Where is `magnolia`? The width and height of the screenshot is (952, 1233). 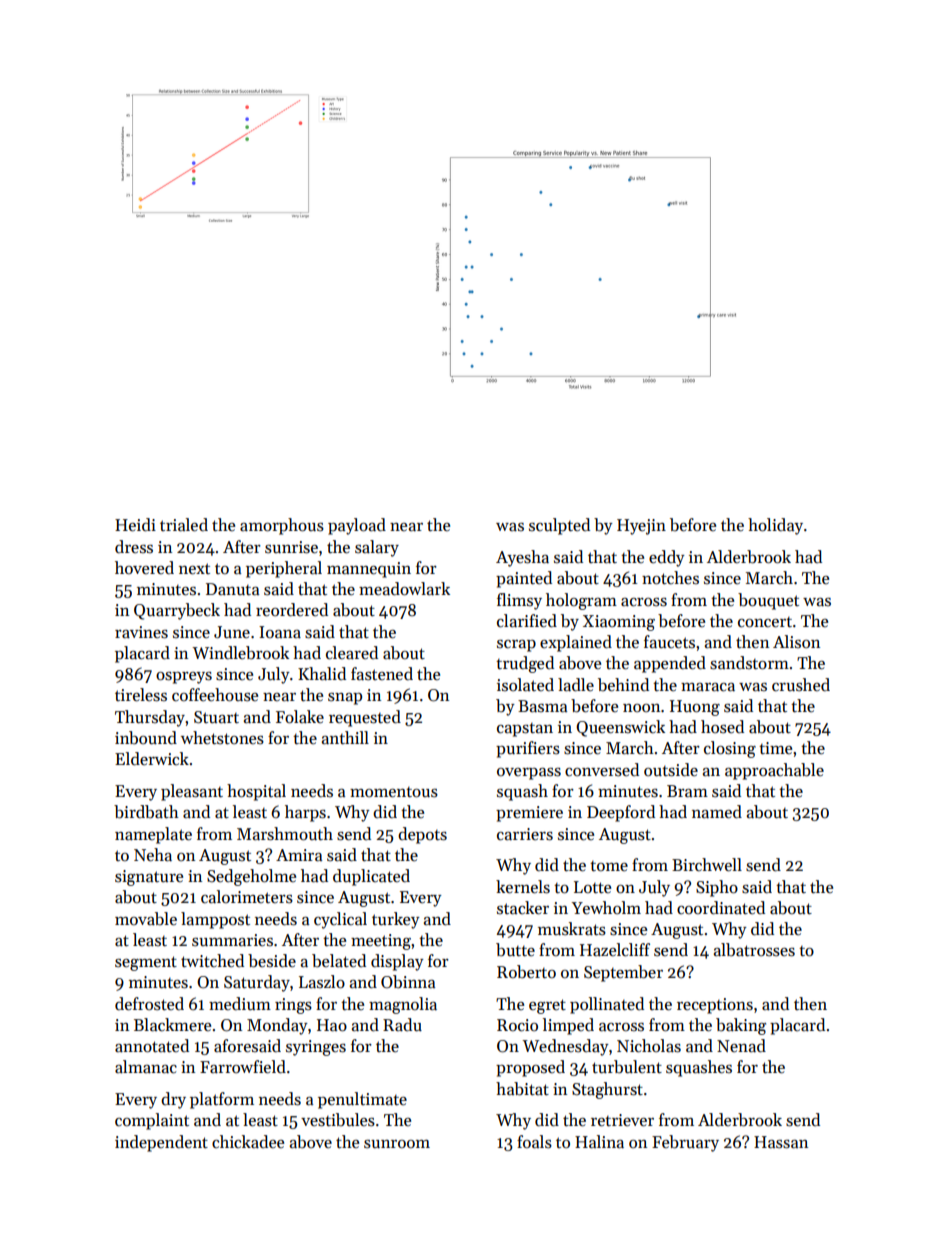 magnolia is located at coordinates (403, 1005).
